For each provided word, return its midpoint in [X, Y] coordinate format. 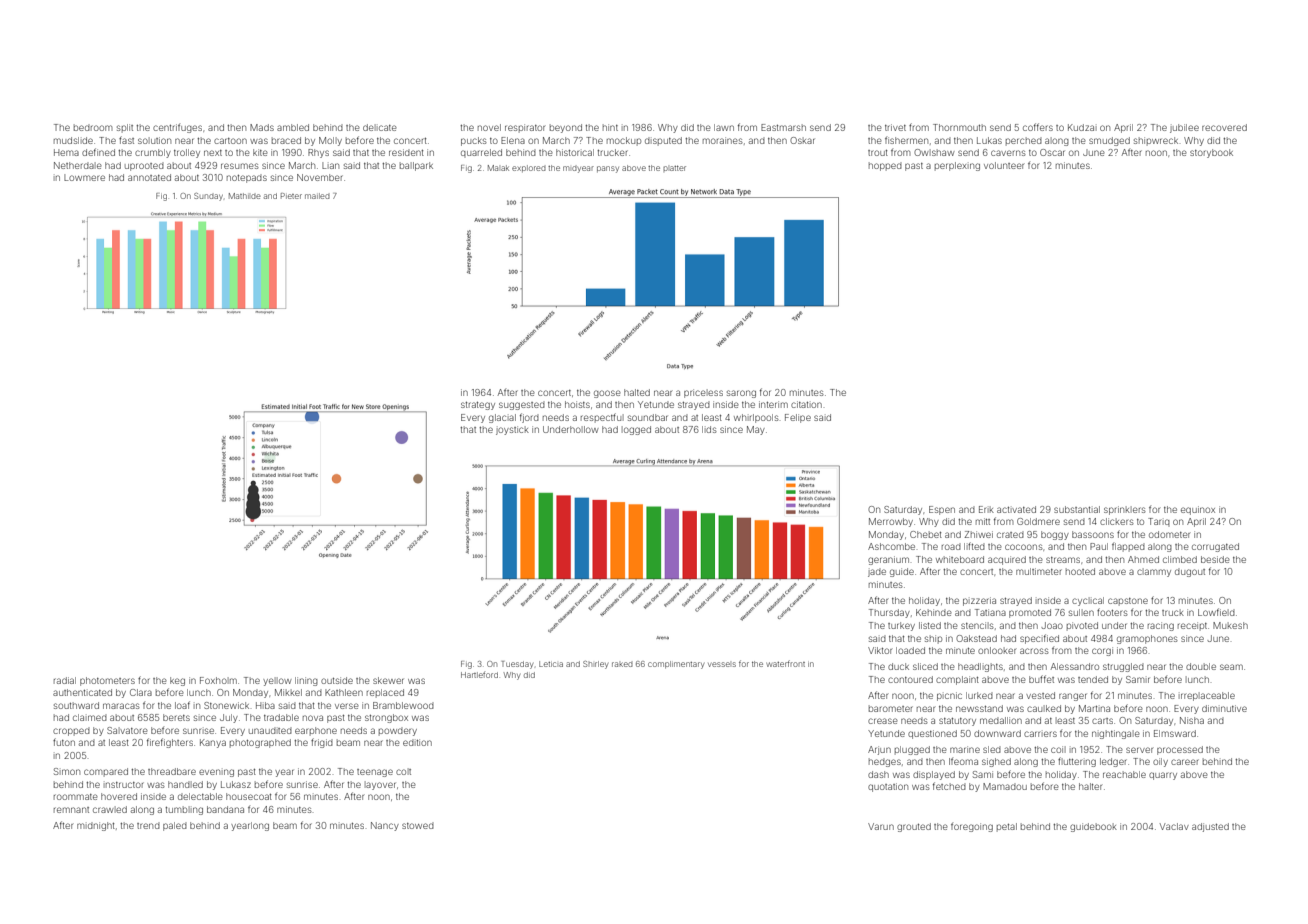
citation [806, 404]
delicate [380, 127]
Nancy [385, 826]
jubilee [1184, 128]
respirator [525, 128]
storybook [1211, 153]
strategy [478, 406]
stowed [418, 825]
